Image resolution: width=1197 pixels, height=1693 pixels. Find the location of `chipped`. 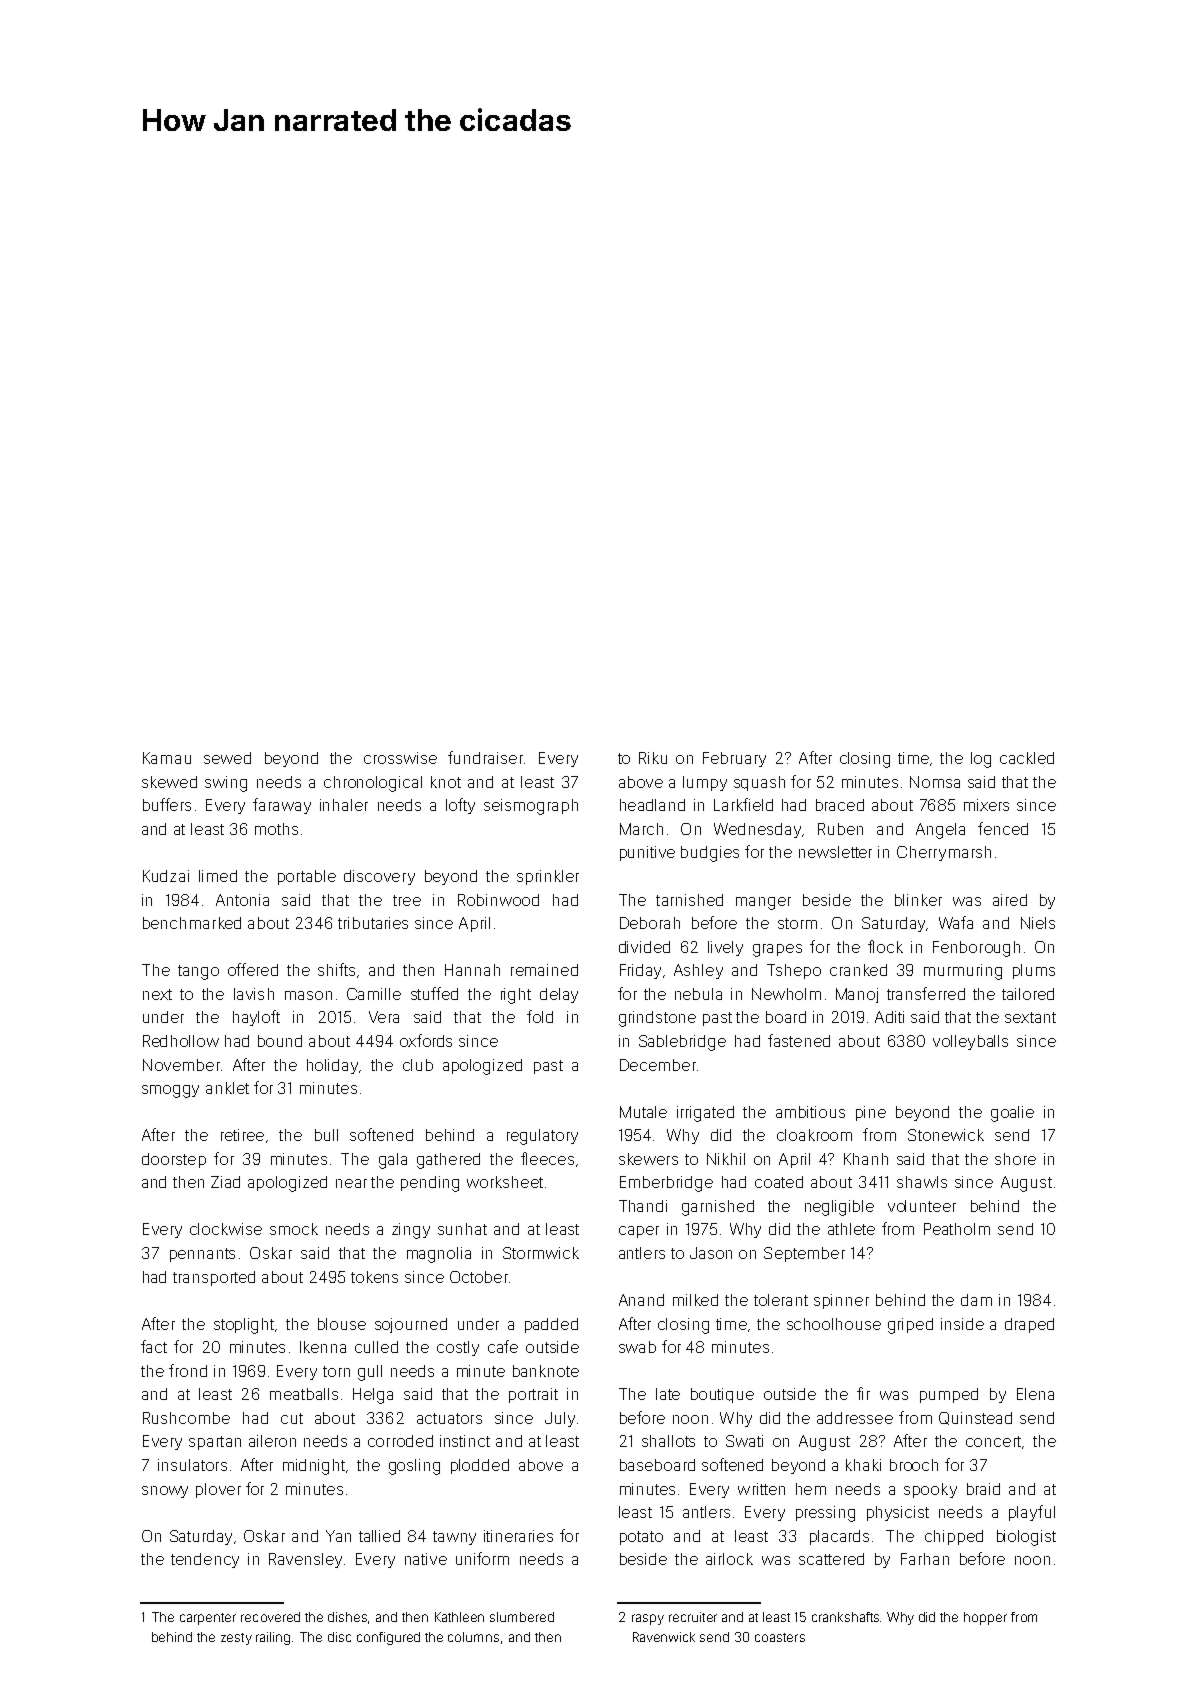

chipped is located at coordinates (954, 1537).
